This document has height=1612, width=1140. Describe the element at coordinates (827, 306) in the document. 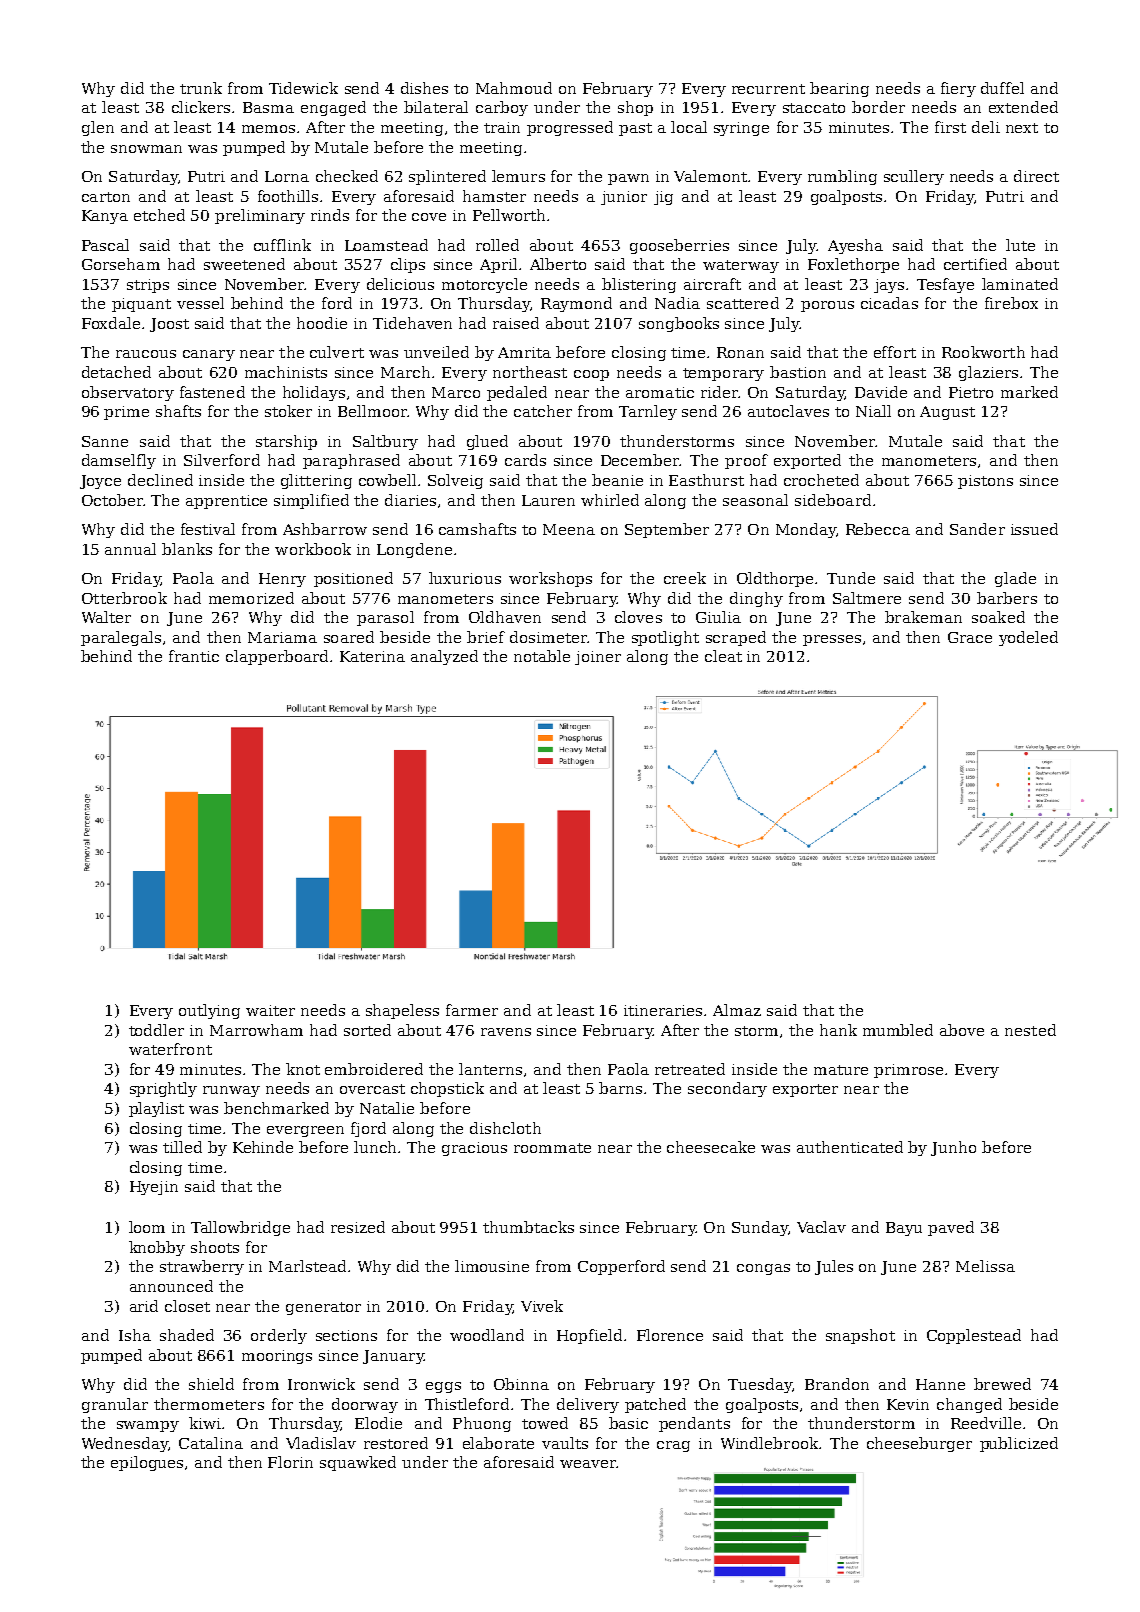

I see `porous` at that location.
